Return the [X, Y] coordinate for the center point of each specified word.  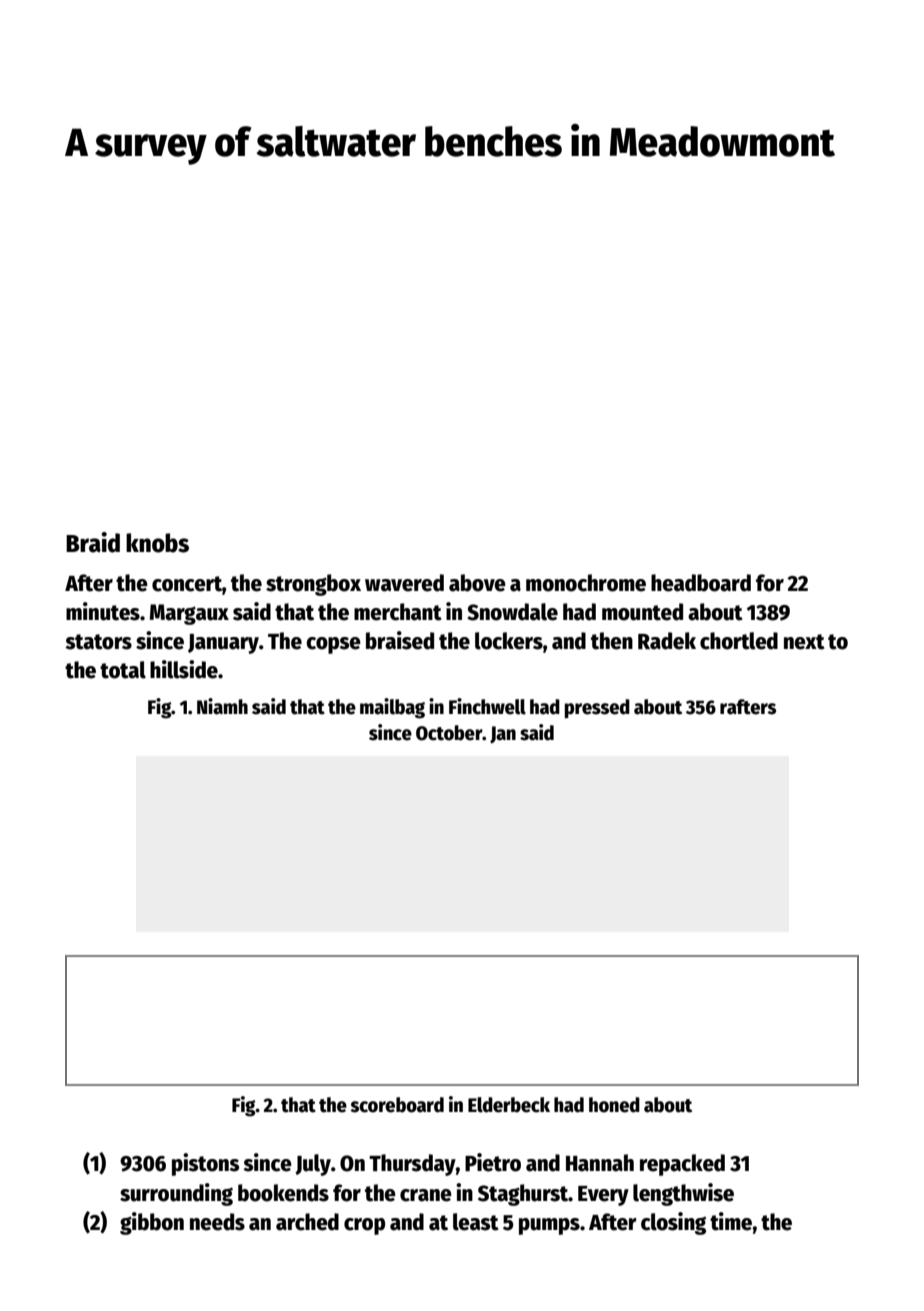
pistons [205, 1164]
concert [187, 584]
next [804, 642]
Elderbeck [509, 1105]
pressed [597, 709]
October [449, 733]
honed [614, 1105]
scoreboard [397, 1105]
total [123, 670]
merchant [398, 612]
